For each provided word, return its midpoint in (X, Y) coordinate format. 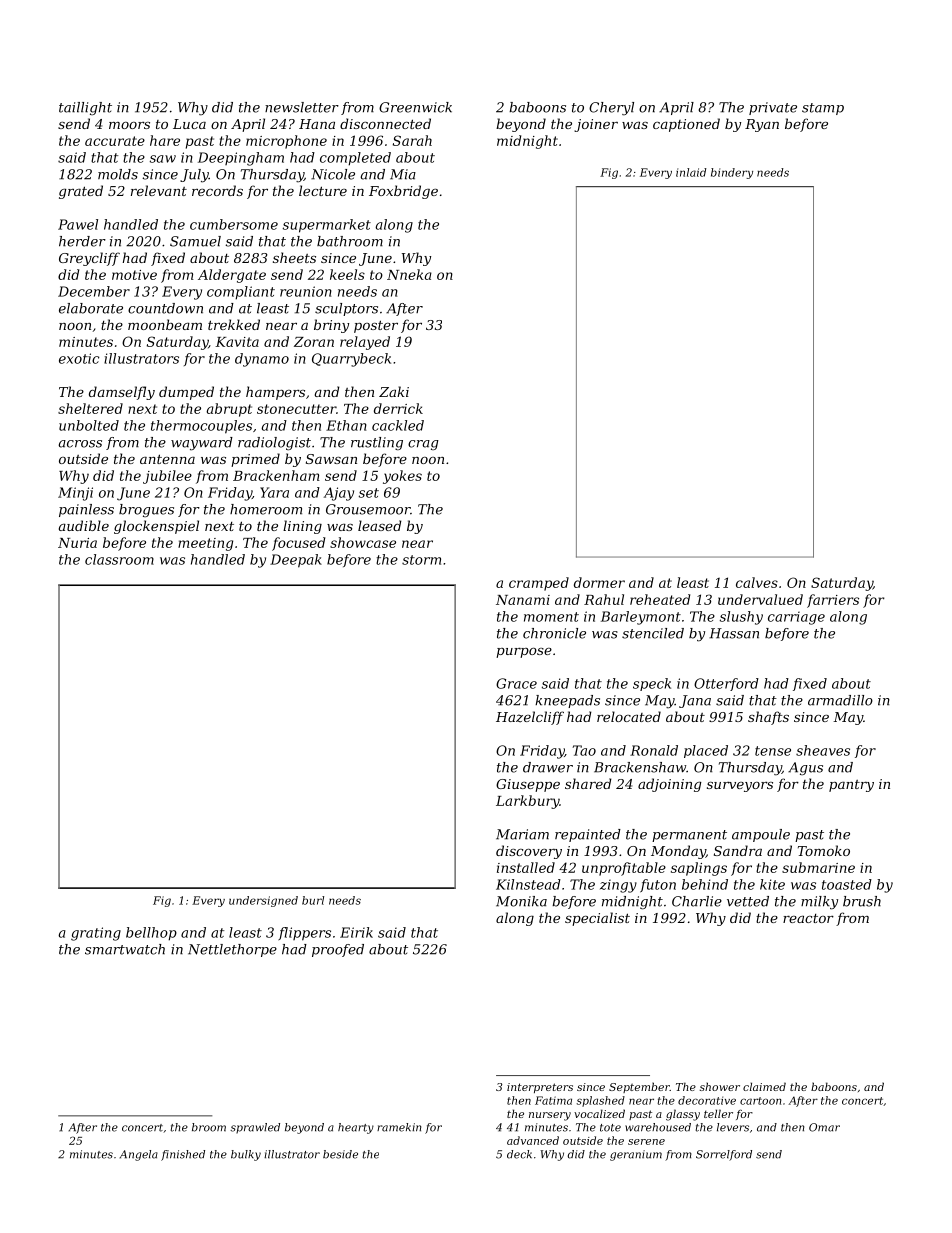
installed (526, 867)
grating (96, 934)
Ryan (762, 125)
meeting (205, 544)
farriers (833, 601)
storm (421, 560)
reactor (808, 918)
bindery (732, 173)
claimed (764, 1086)
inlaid (691, 172)
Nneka (409, 274)
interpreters (540, 1088)
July (194, 176)
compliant (241, 293)
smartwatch (125, 949)
